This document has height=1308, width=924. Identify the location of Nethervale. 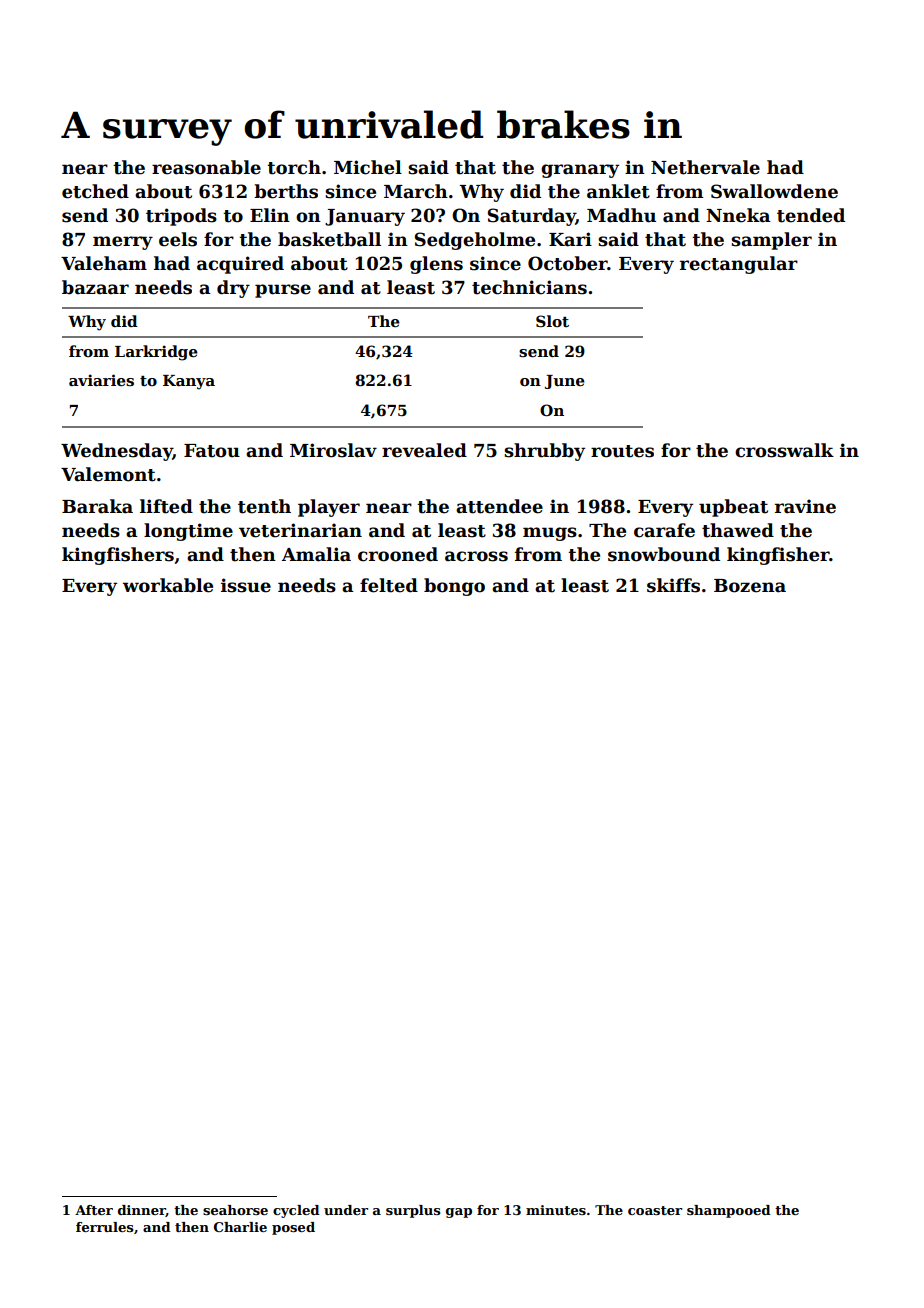
(705, 167).
